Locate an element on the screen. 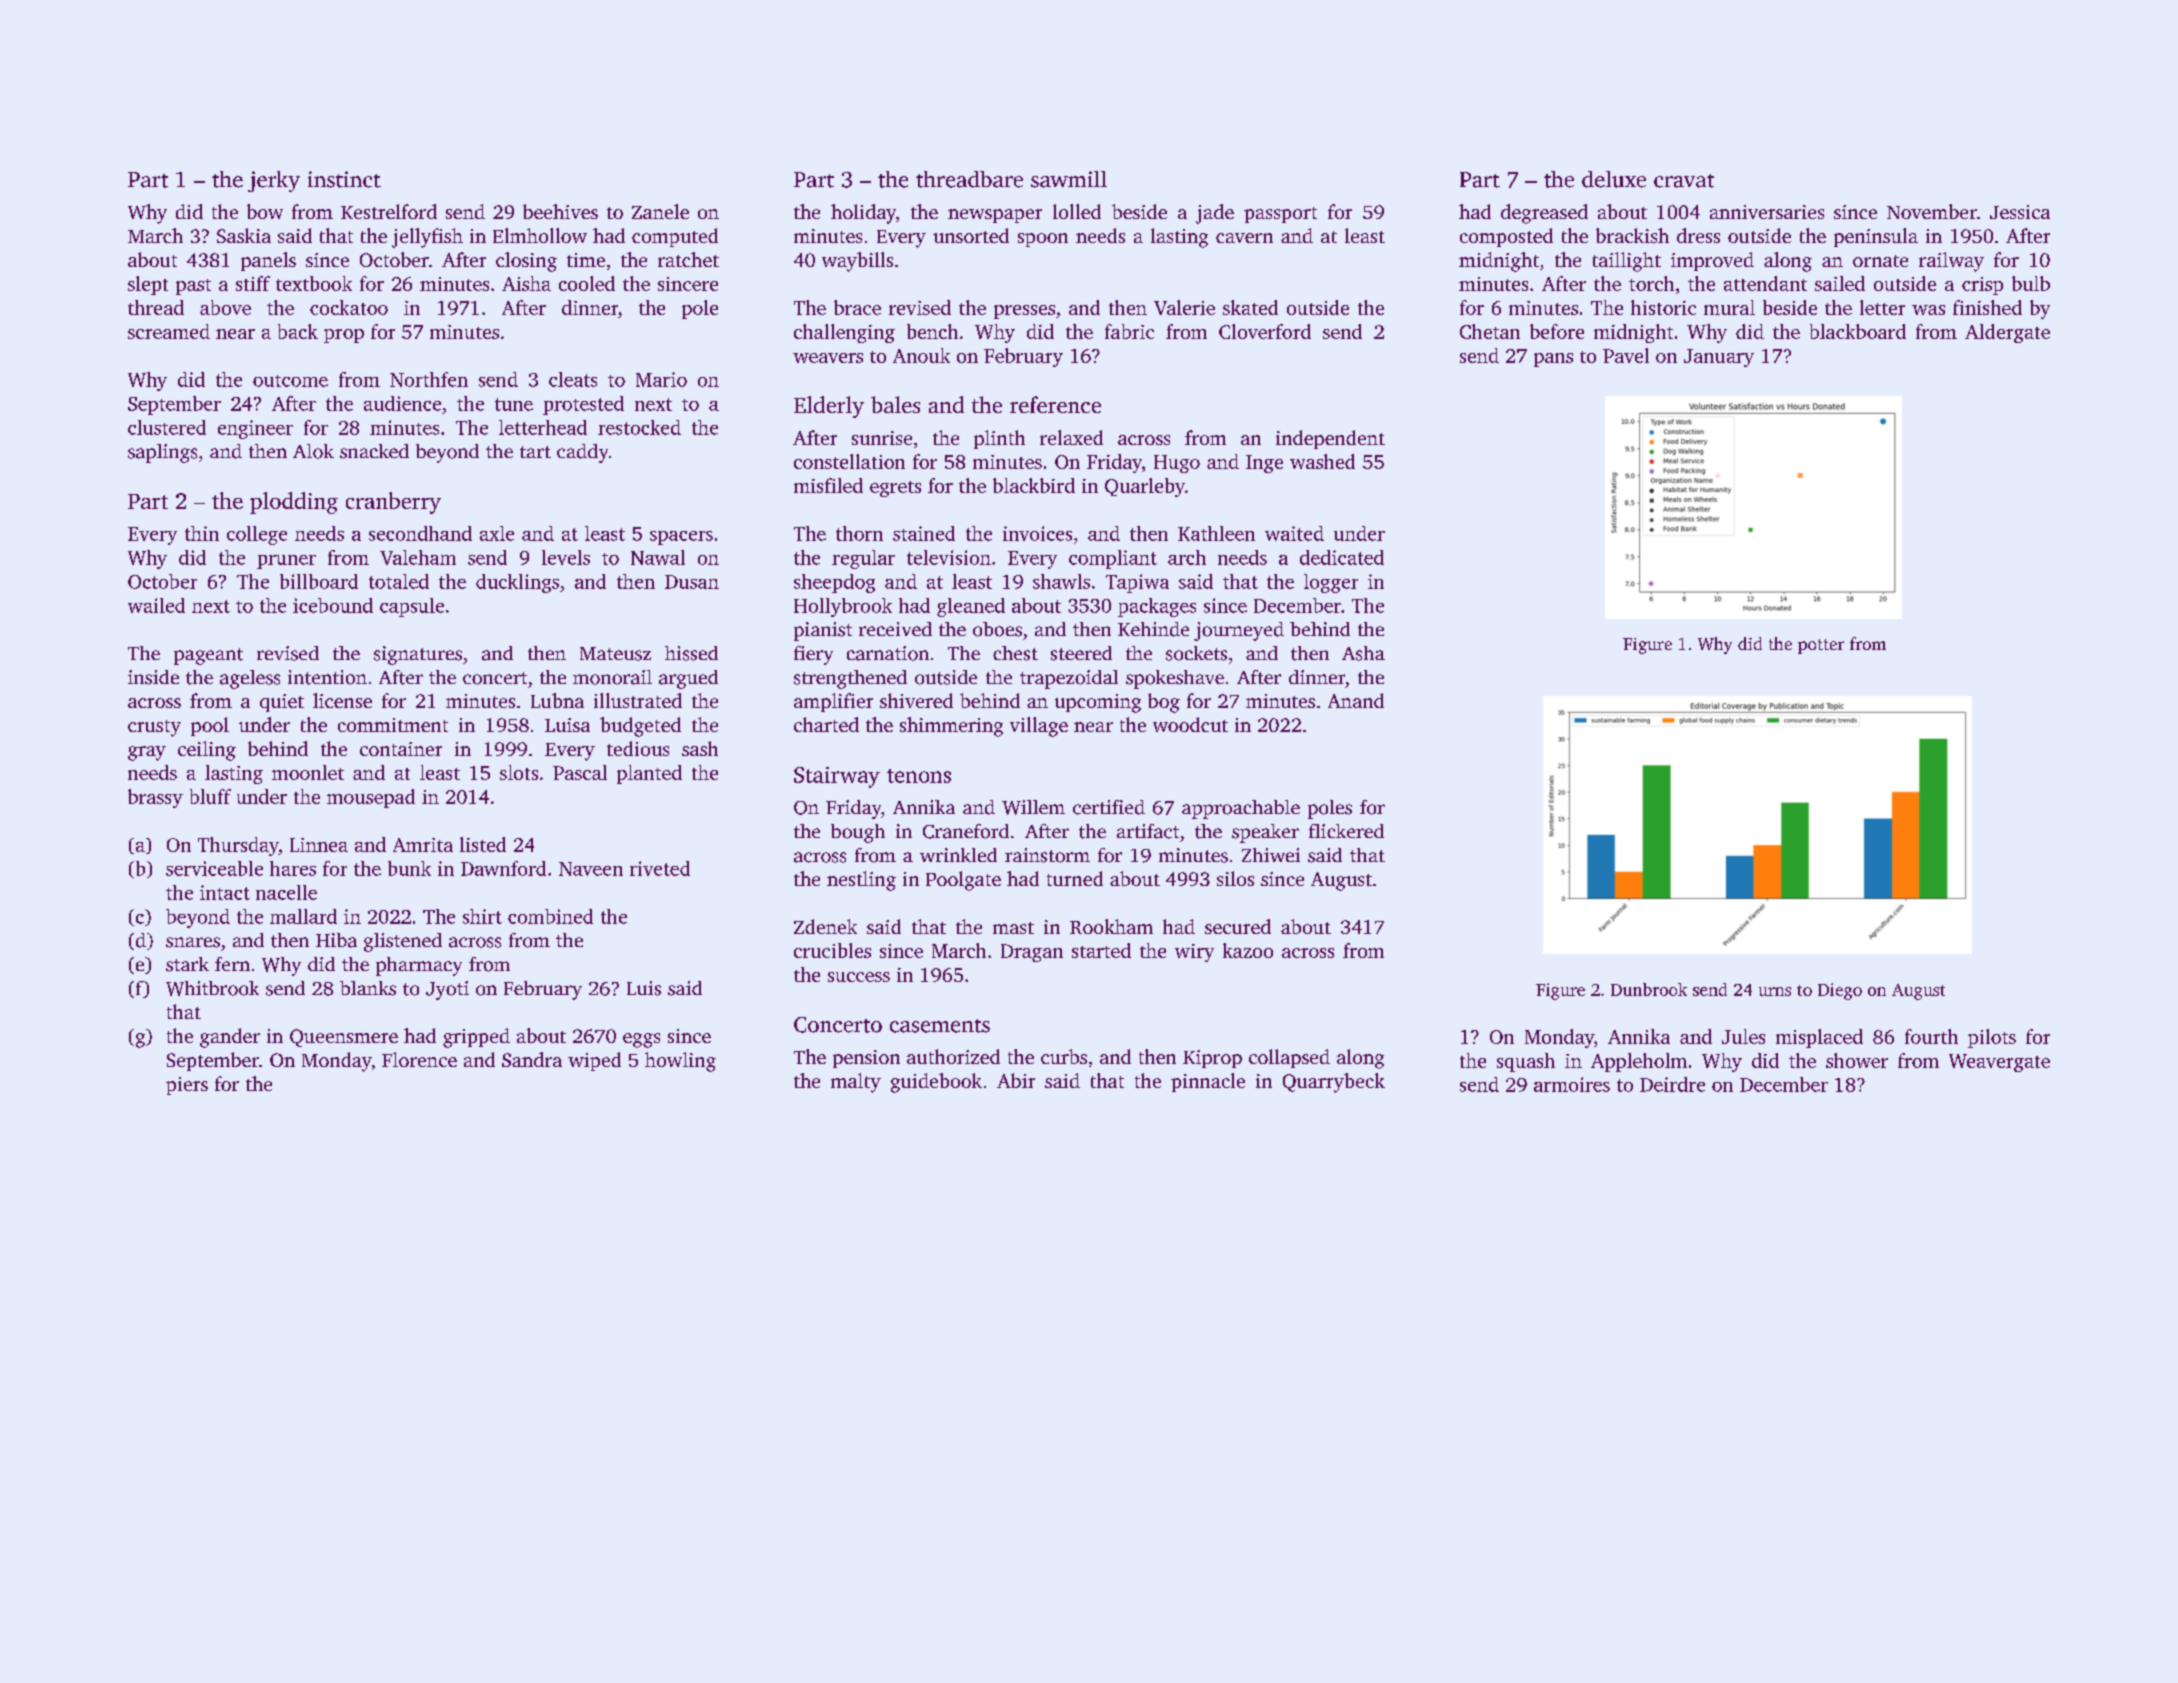  cranberry is located at coordinates (393, 503).
